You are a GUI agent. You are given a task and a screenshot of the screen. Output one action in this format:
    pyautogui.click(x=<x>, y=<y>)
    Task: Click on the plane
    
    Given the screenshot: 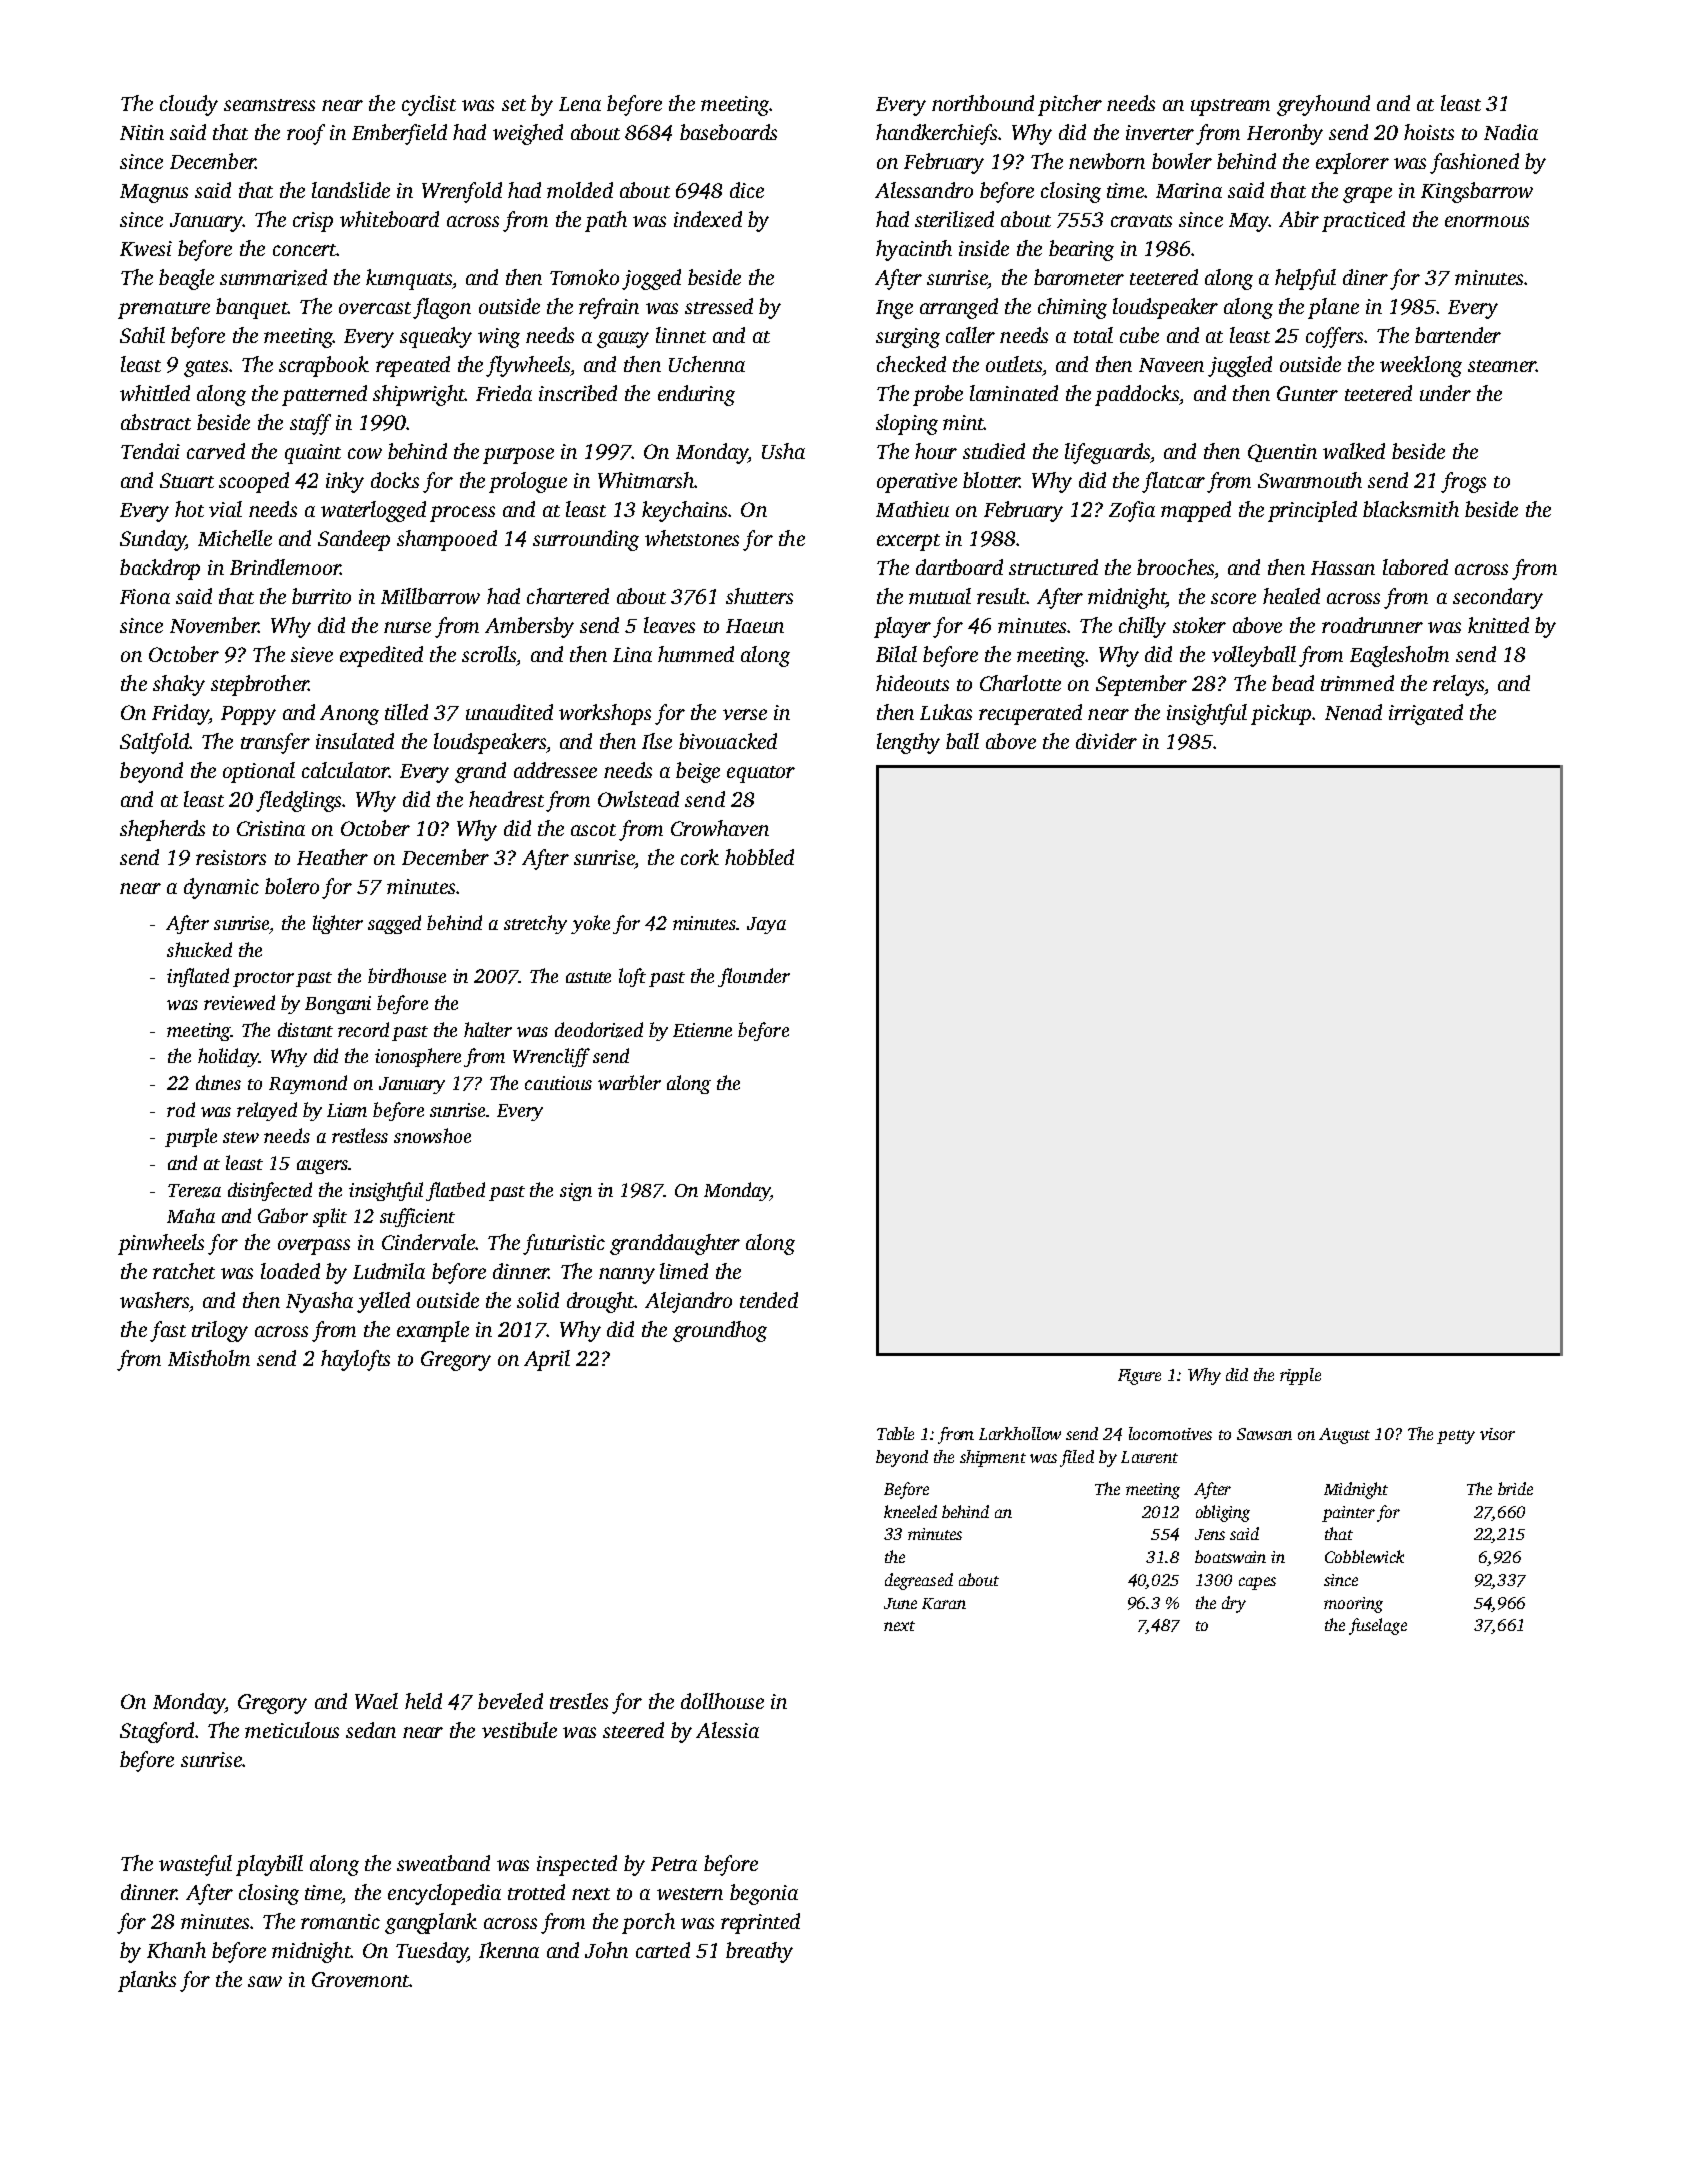 What is the action you would take?
    pyautogui.click(x=1333, y=308)
